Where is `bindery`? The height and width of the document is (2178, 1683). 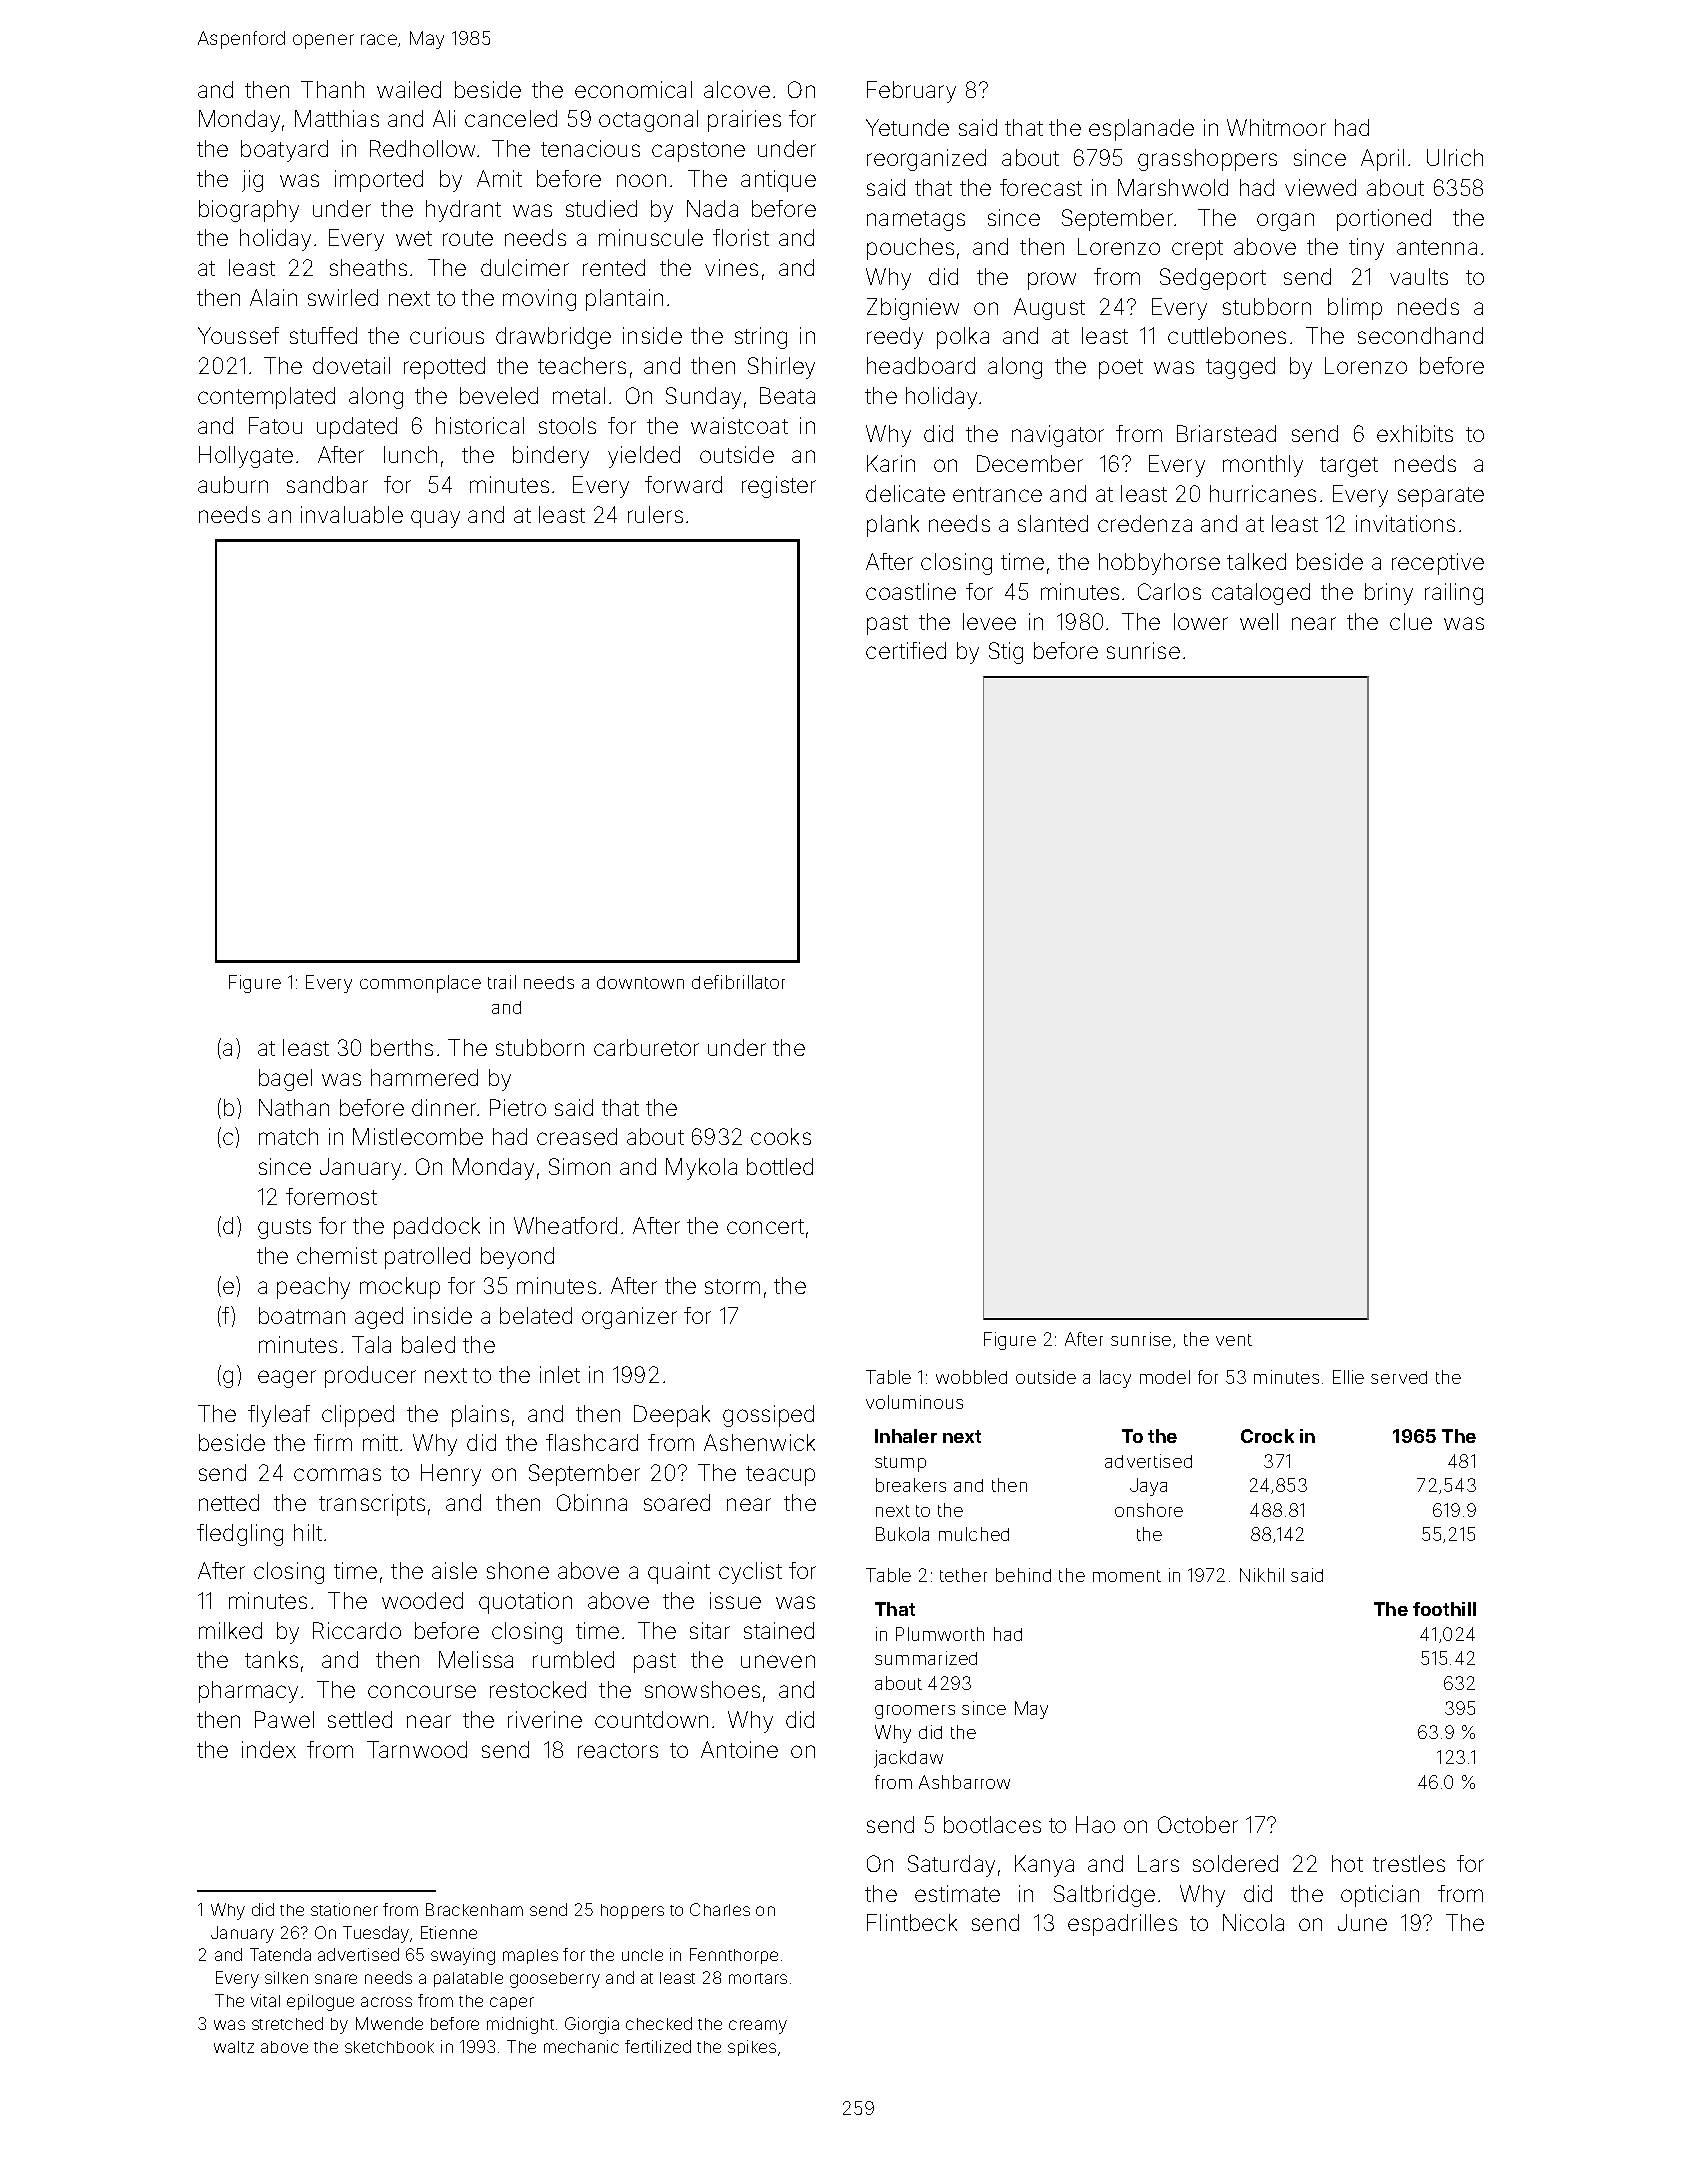 bindery is located at coordinates (551, 457).
